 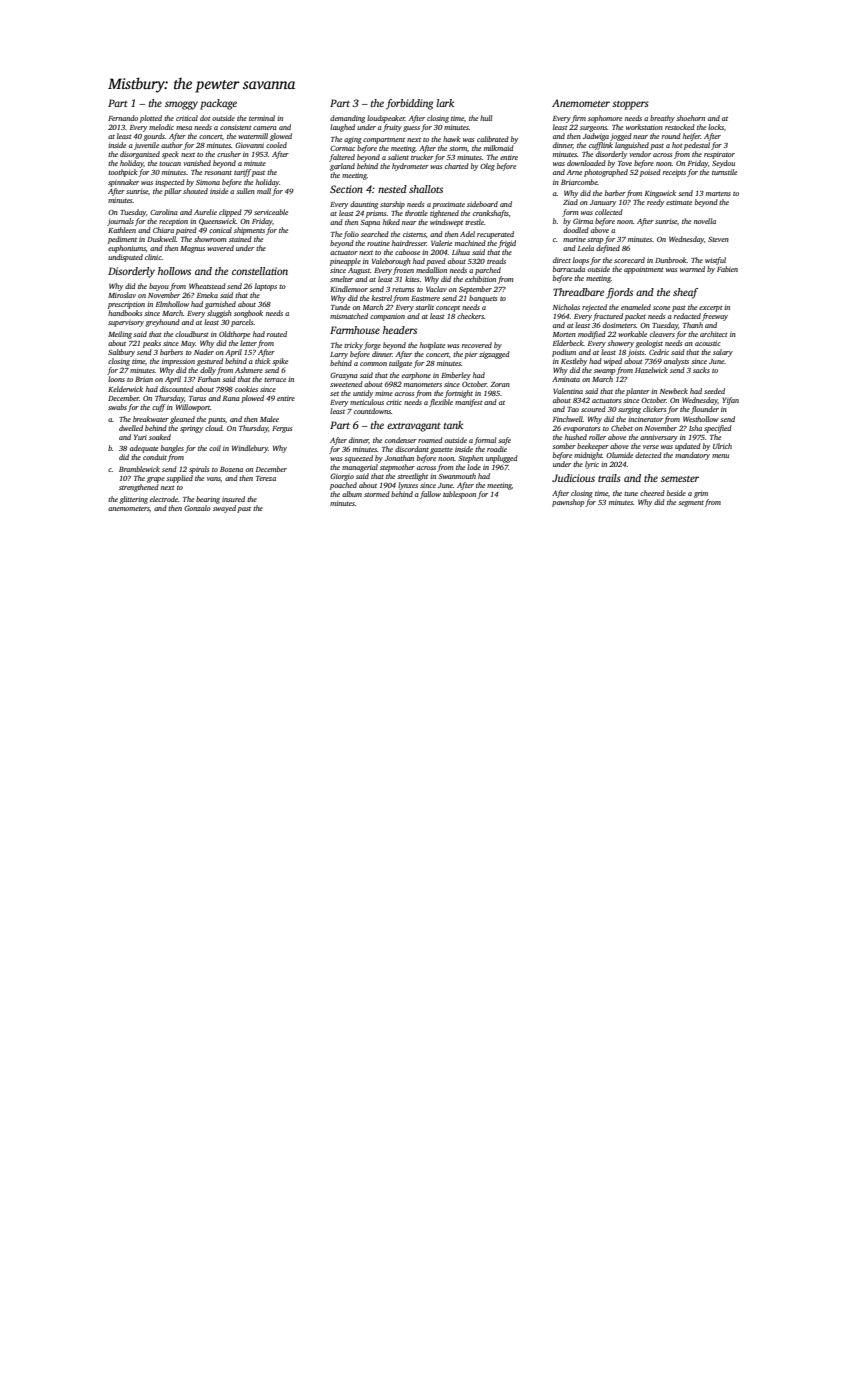 What do you see at coordinates (631, 494) in the page?
I see `tune` at bounding box center [631, 494].
